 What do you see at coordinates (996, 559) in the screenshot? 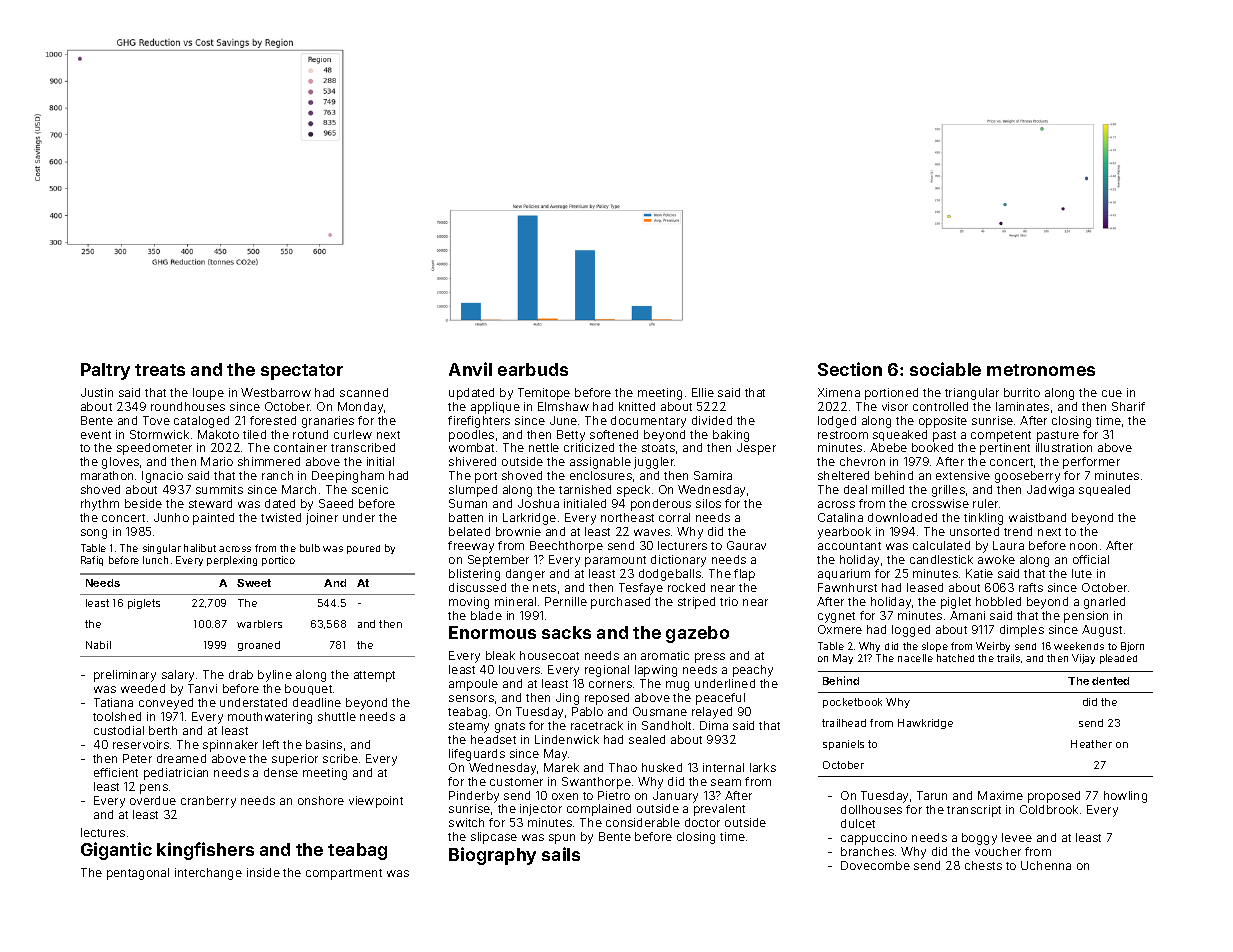
I see `awoke` at bounding box center [996, 559].
